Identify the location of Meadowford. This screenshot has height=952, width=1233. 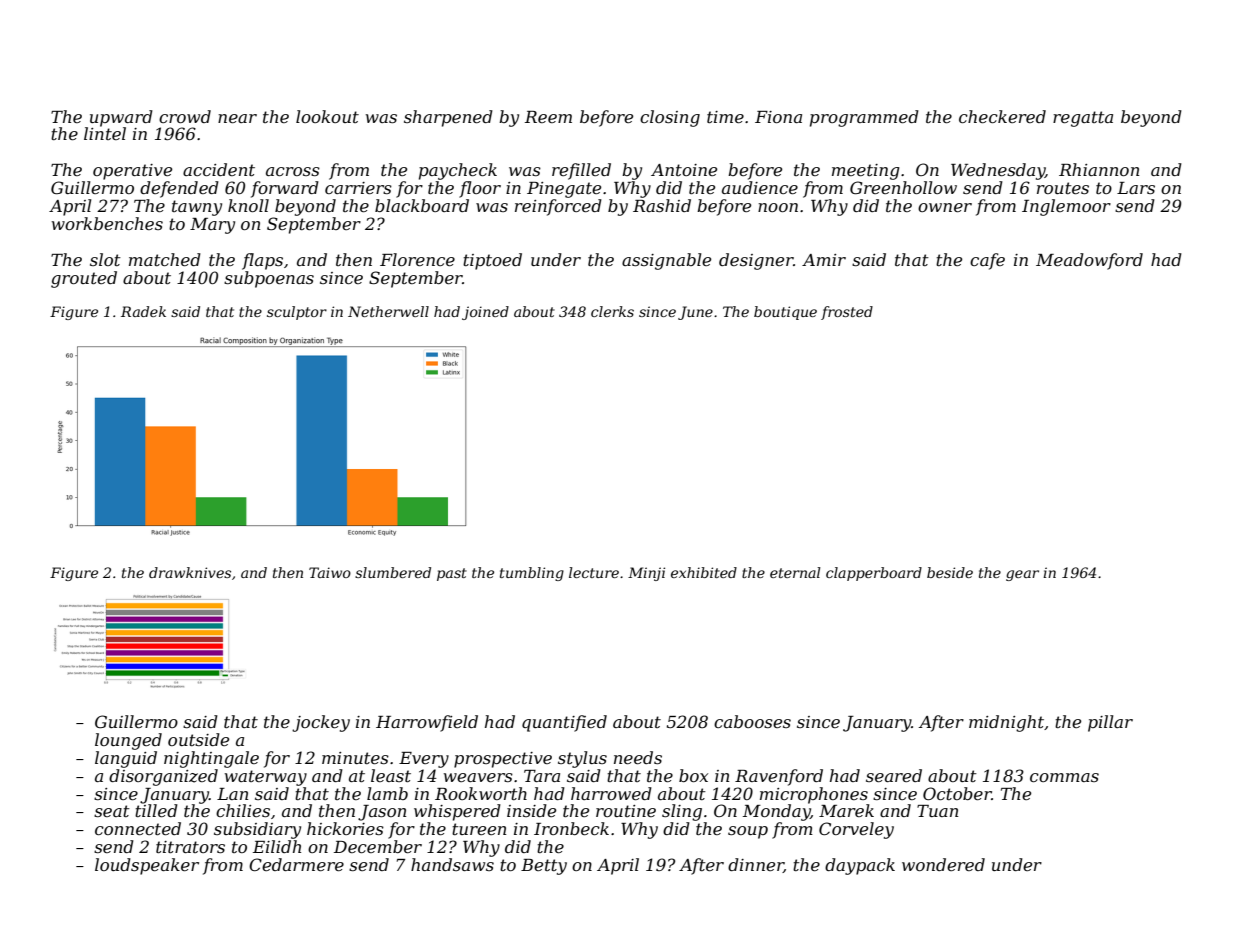
(1089, 261).
